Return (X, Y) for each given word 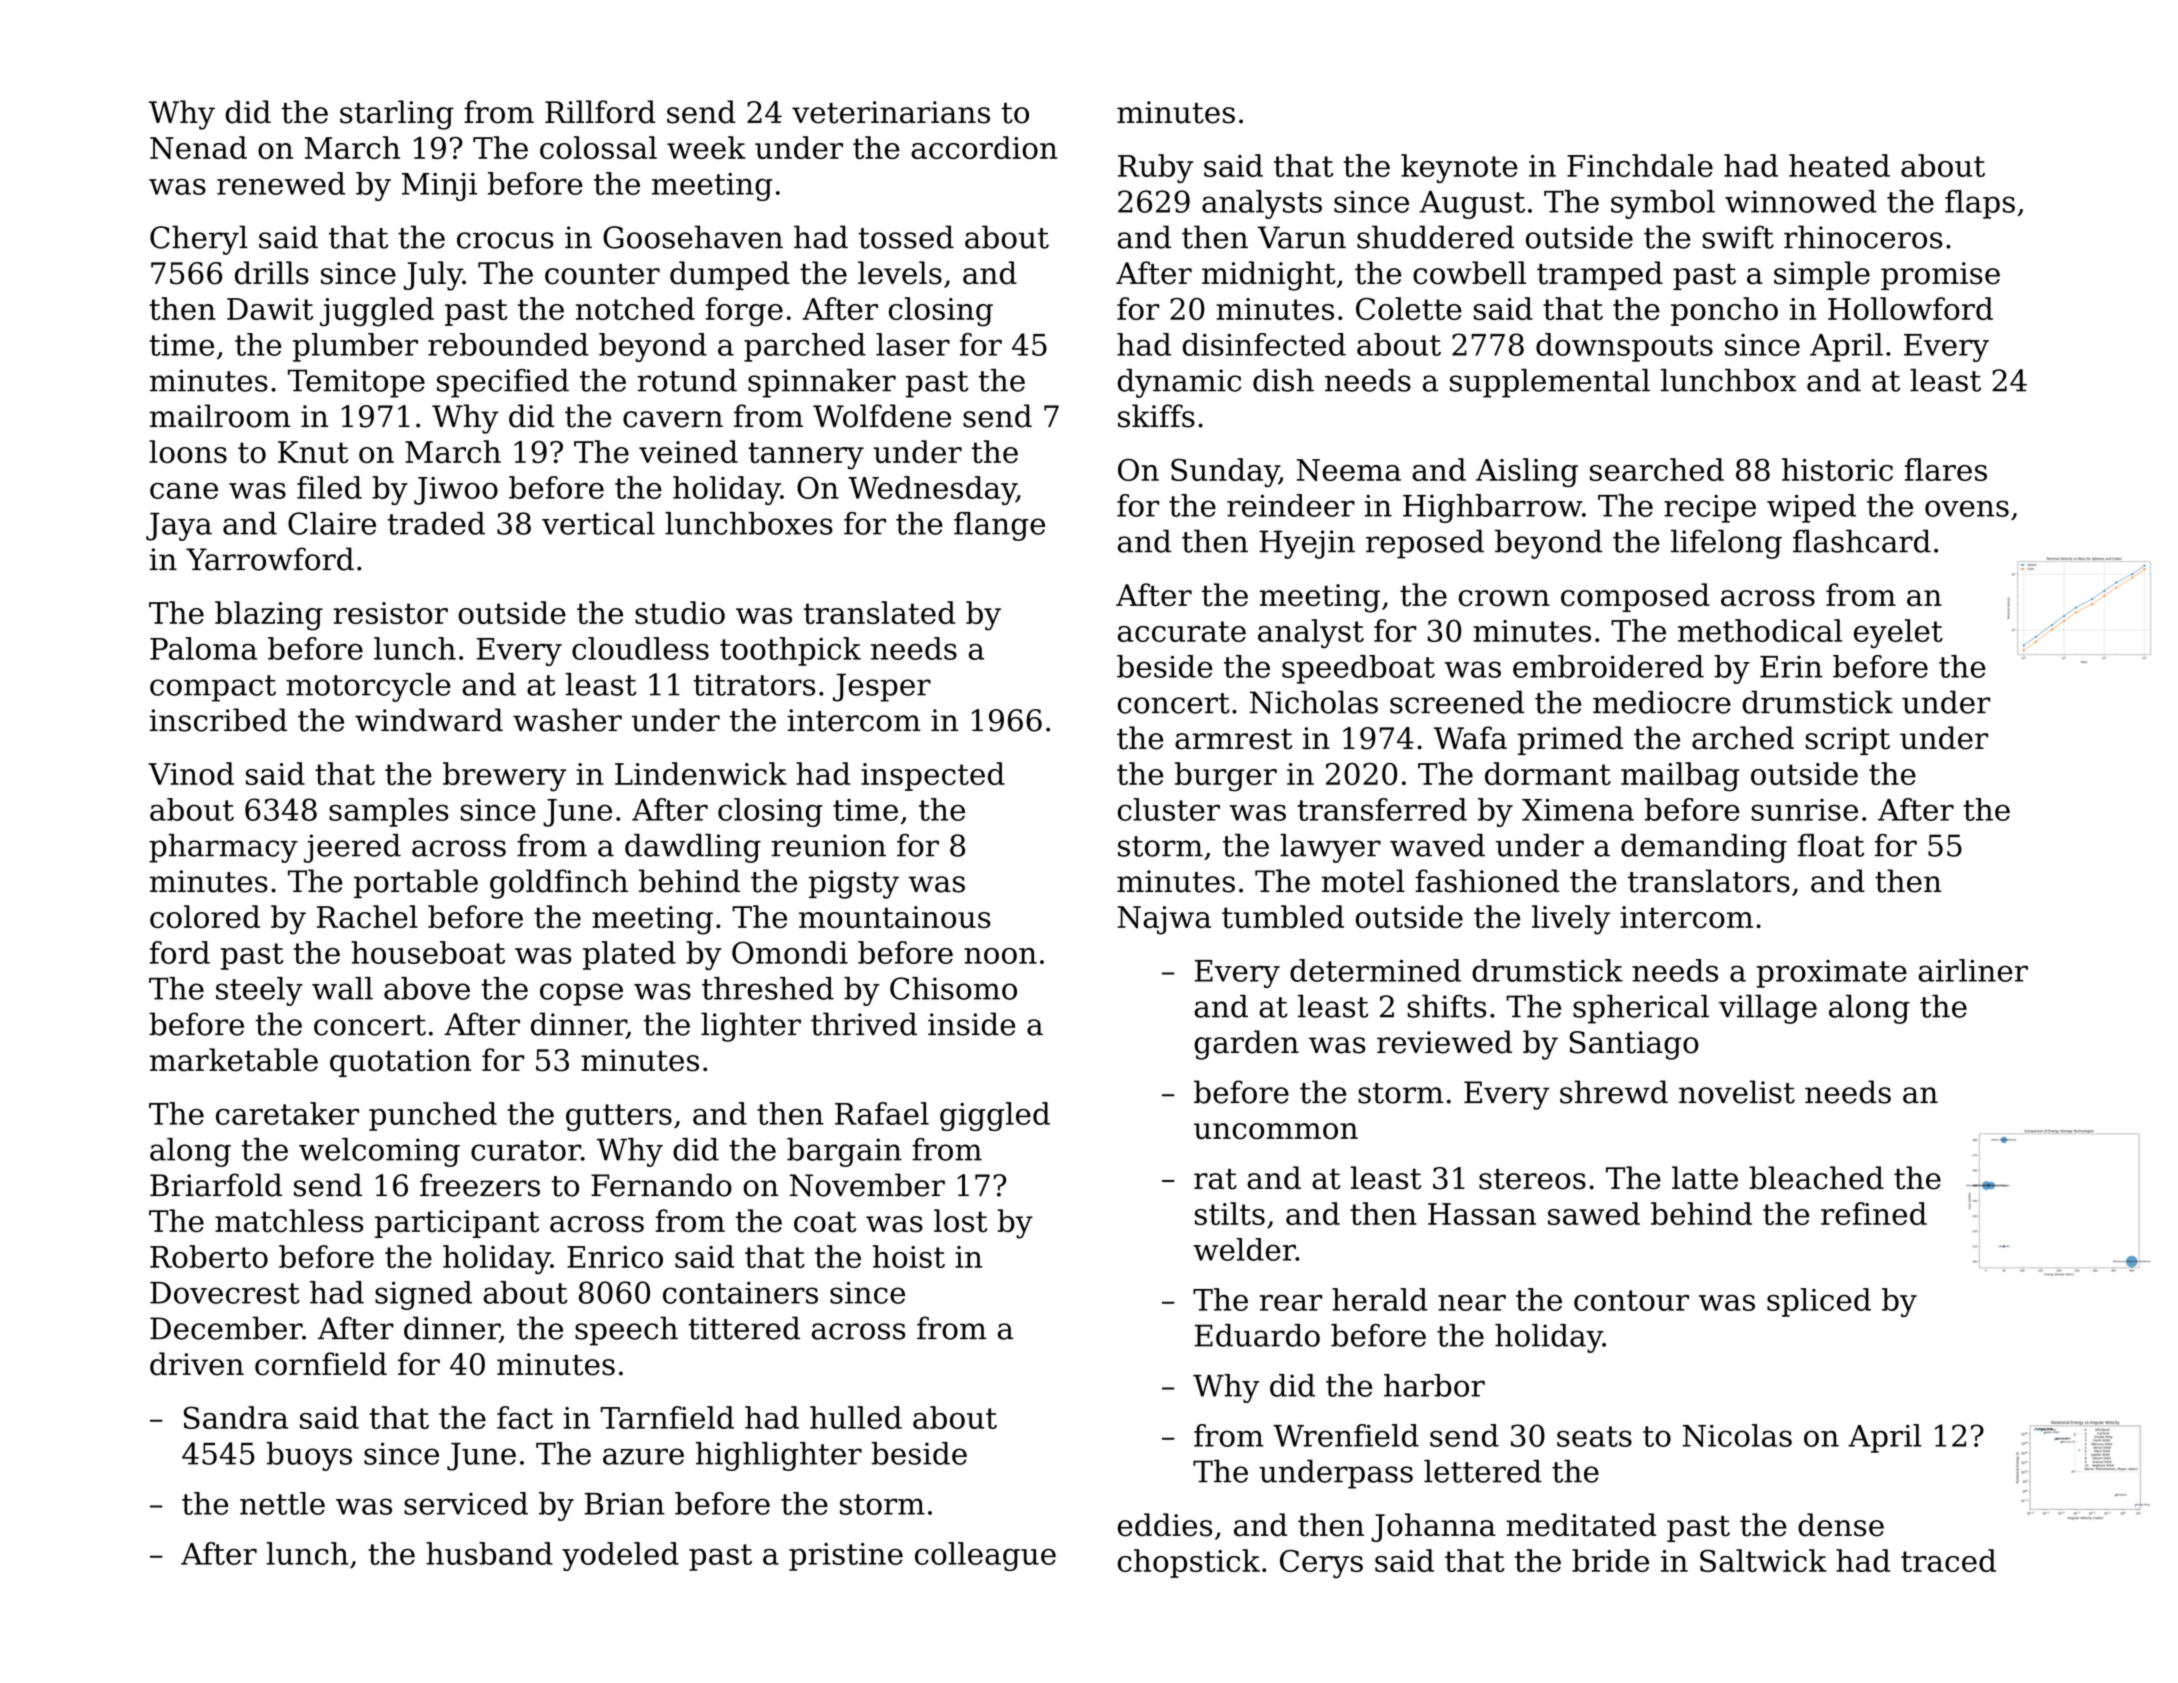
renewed (281, 183)
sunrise (1804, 810)
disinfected (1264, 344)
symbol (1663, 204)
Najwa (1164, 920)
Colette (1409, 308)
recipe (1710, 508)
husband (489, 1553)
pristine (846, 1557)
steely (259, 991)
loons (188, 451)
